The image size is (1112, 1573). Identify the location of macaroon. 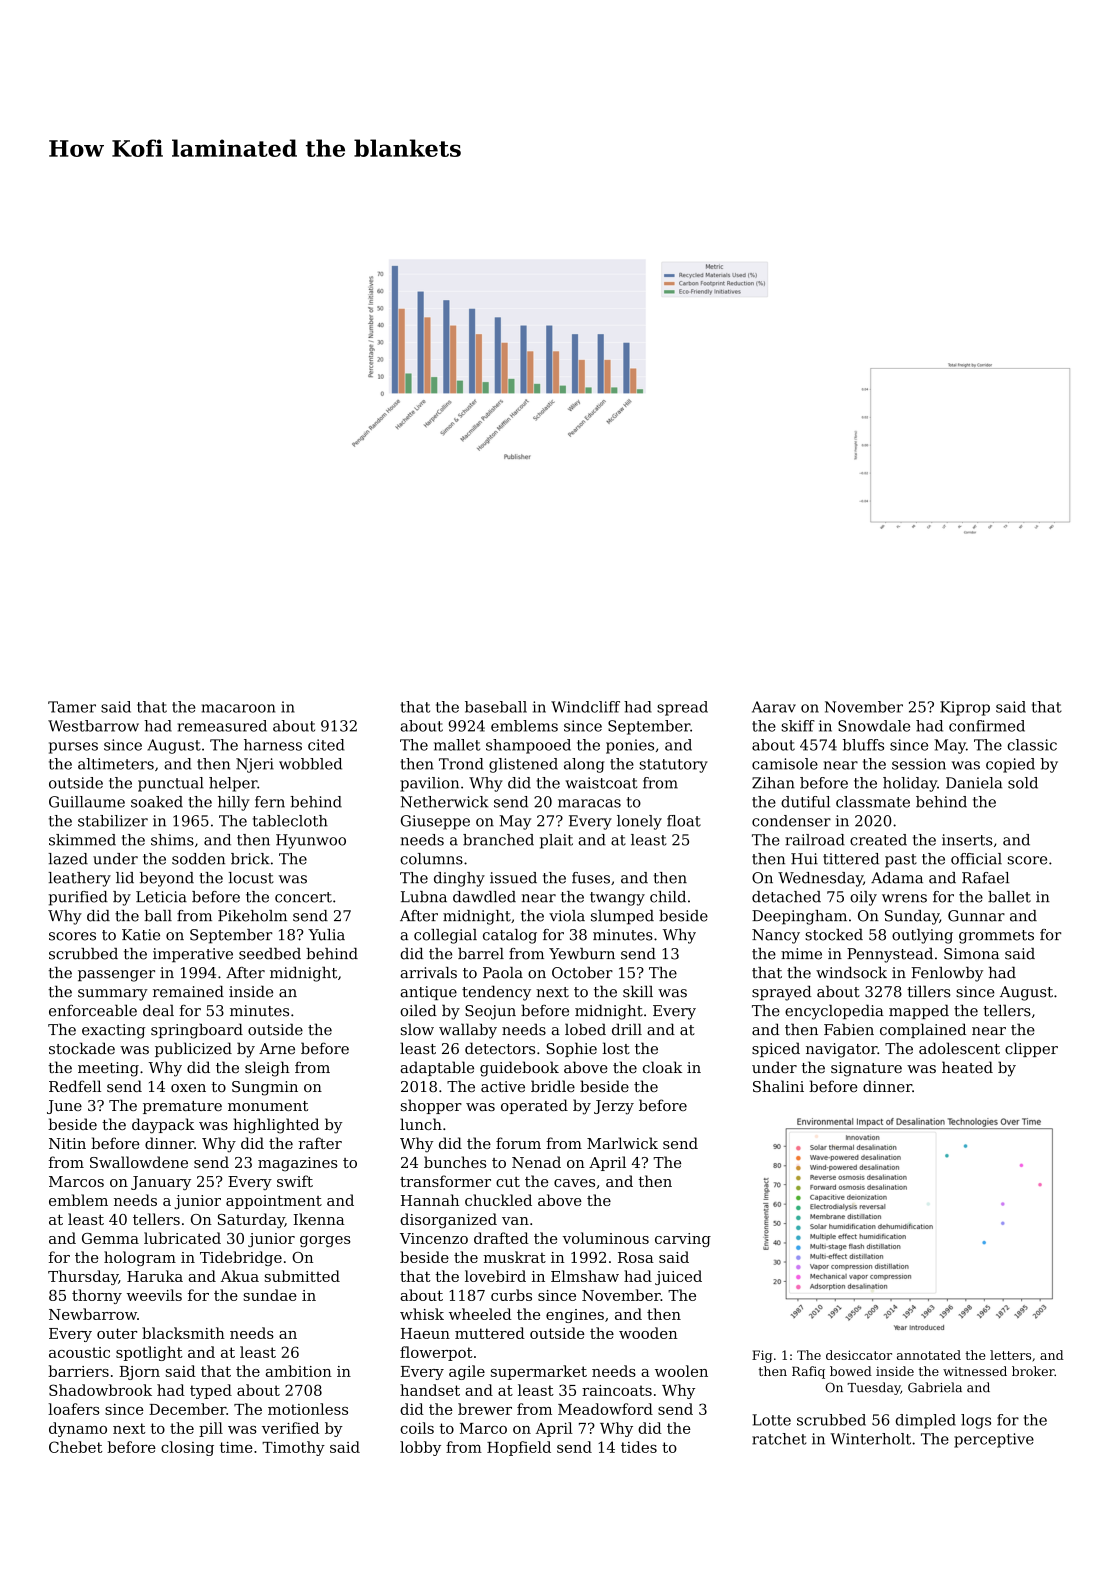
(238, 708).
